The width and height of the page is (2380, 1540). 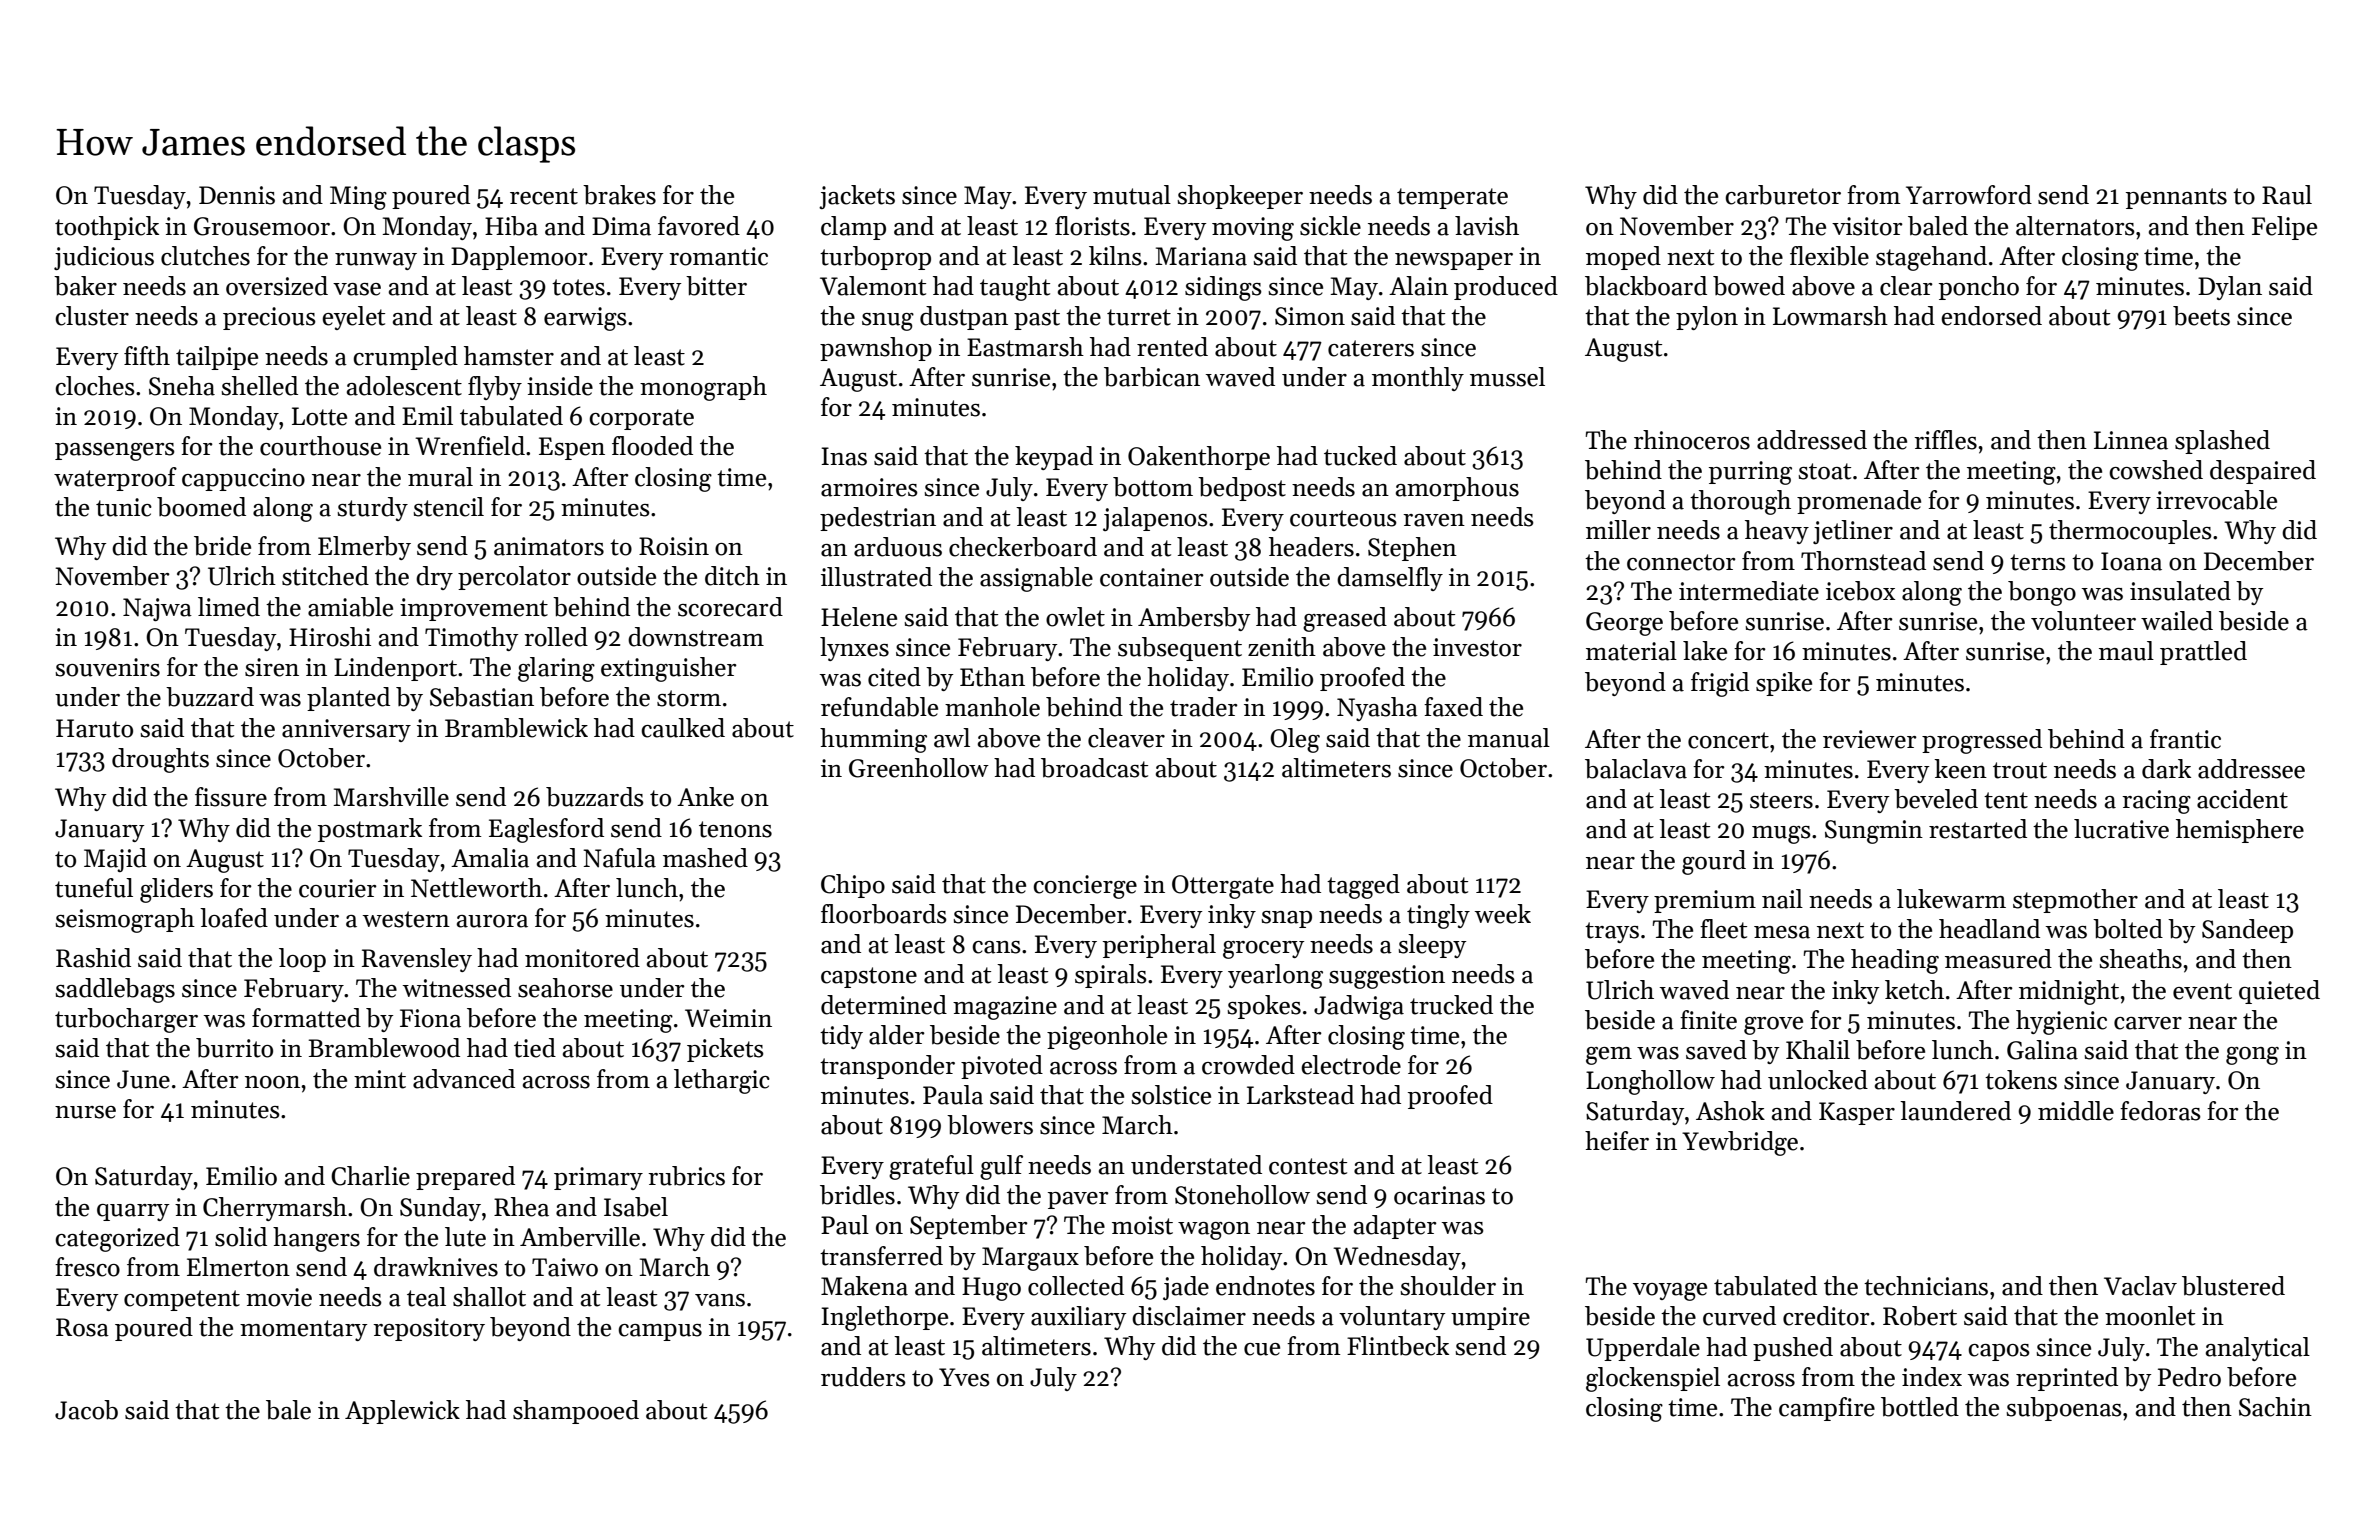 What do you see at coordinates (1895, 961) in the page?
I see `heading` at bounding box center [1895, 961].
